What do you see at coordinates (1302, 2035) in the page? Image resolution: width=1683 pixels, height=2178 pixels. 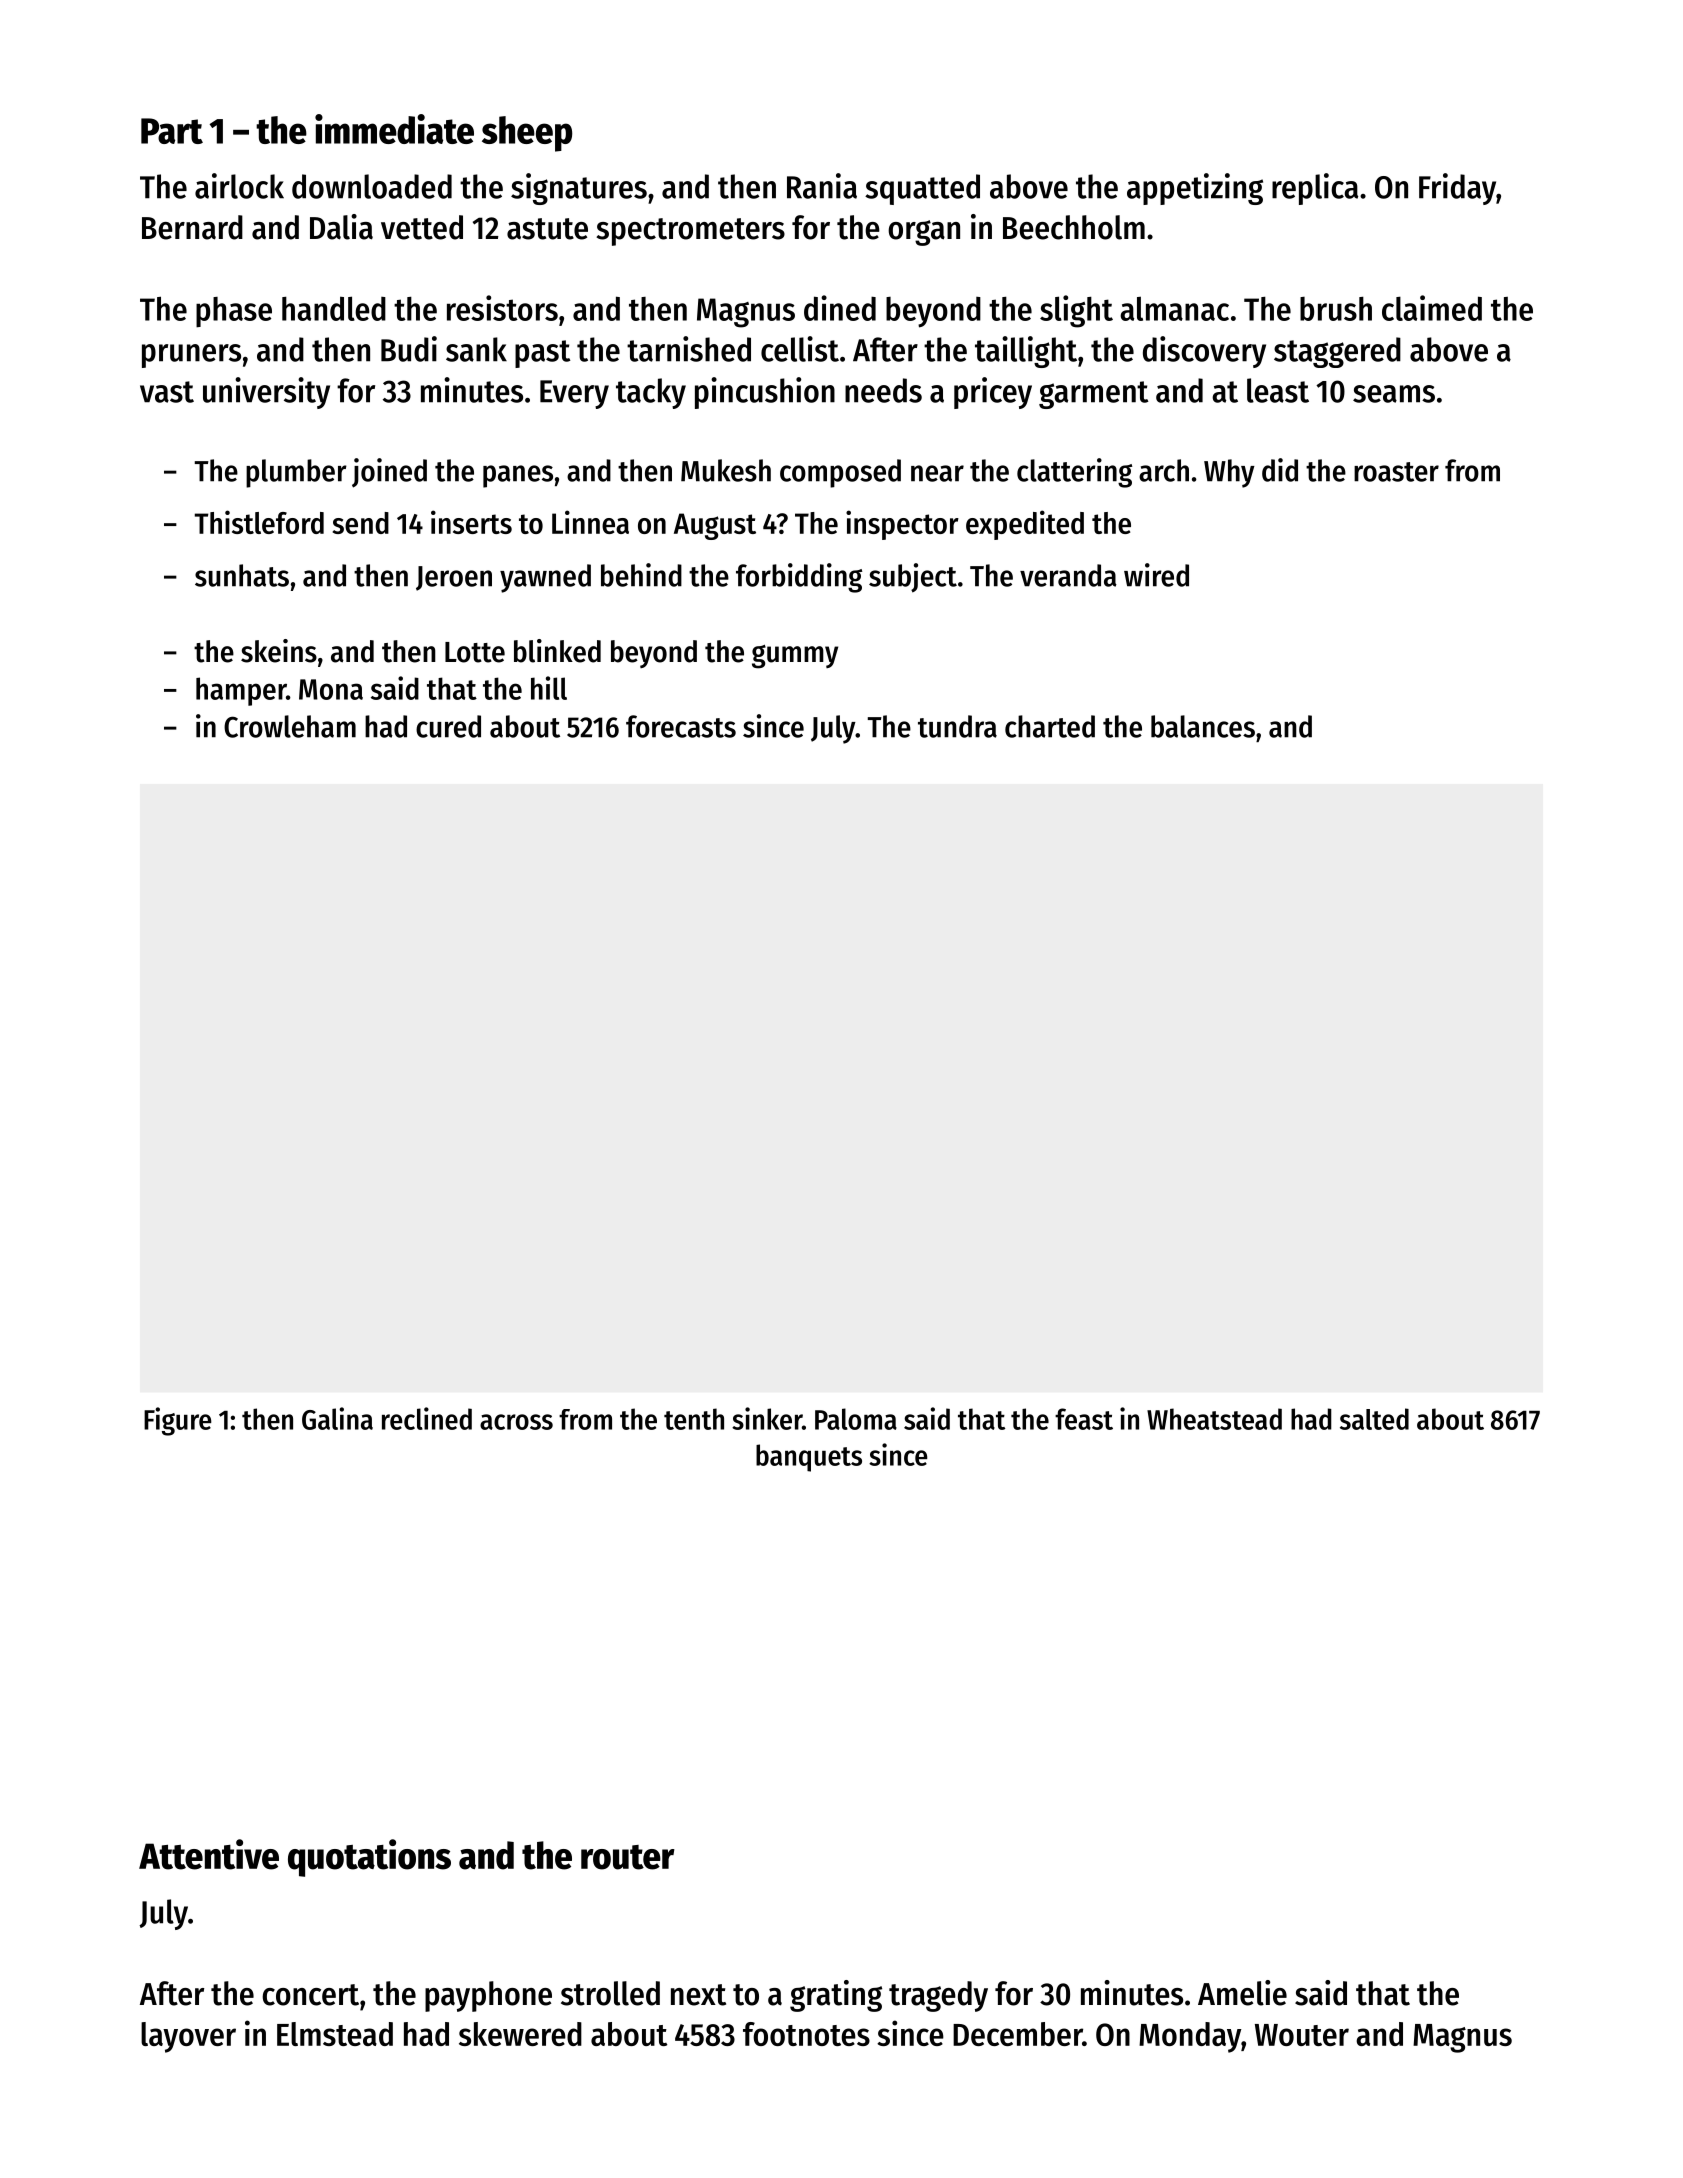 I see `Wouter` at bounding box center [1302, 2035].
